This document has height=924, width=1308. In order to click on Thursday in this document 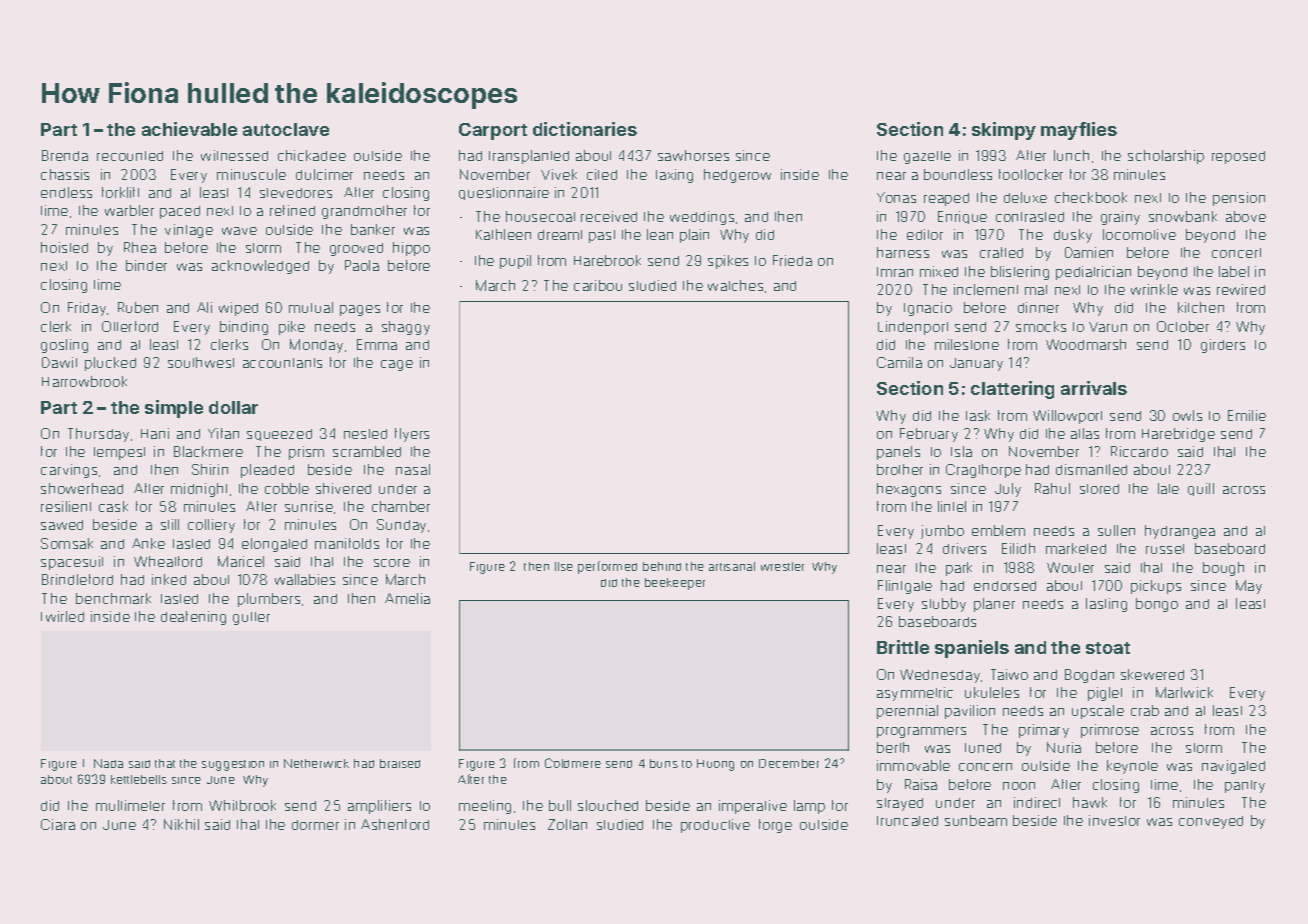, I will do `click(98, 435)`.
